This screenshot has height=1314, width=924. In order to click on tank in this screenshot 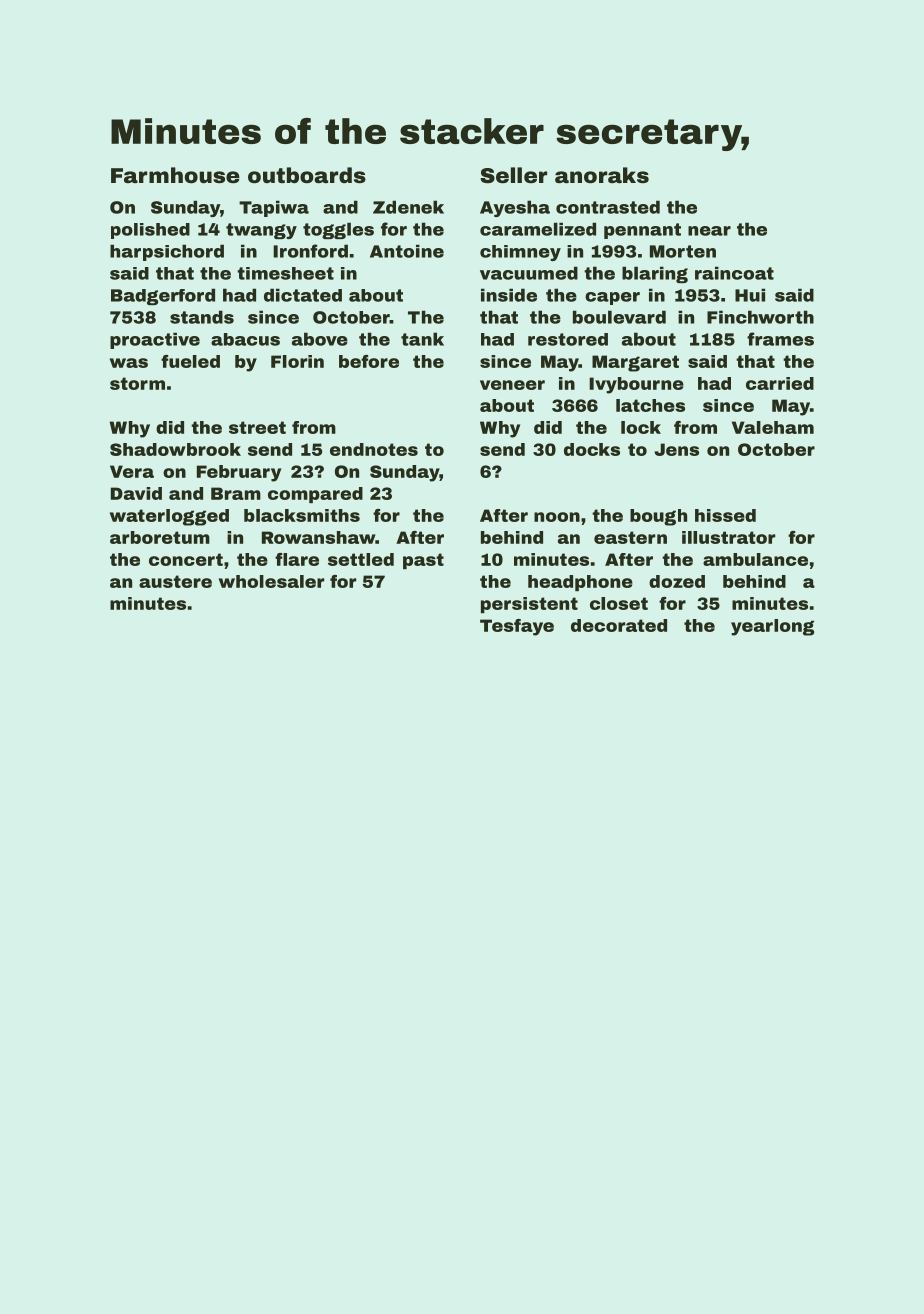, I will do `click(422, 339)`.
